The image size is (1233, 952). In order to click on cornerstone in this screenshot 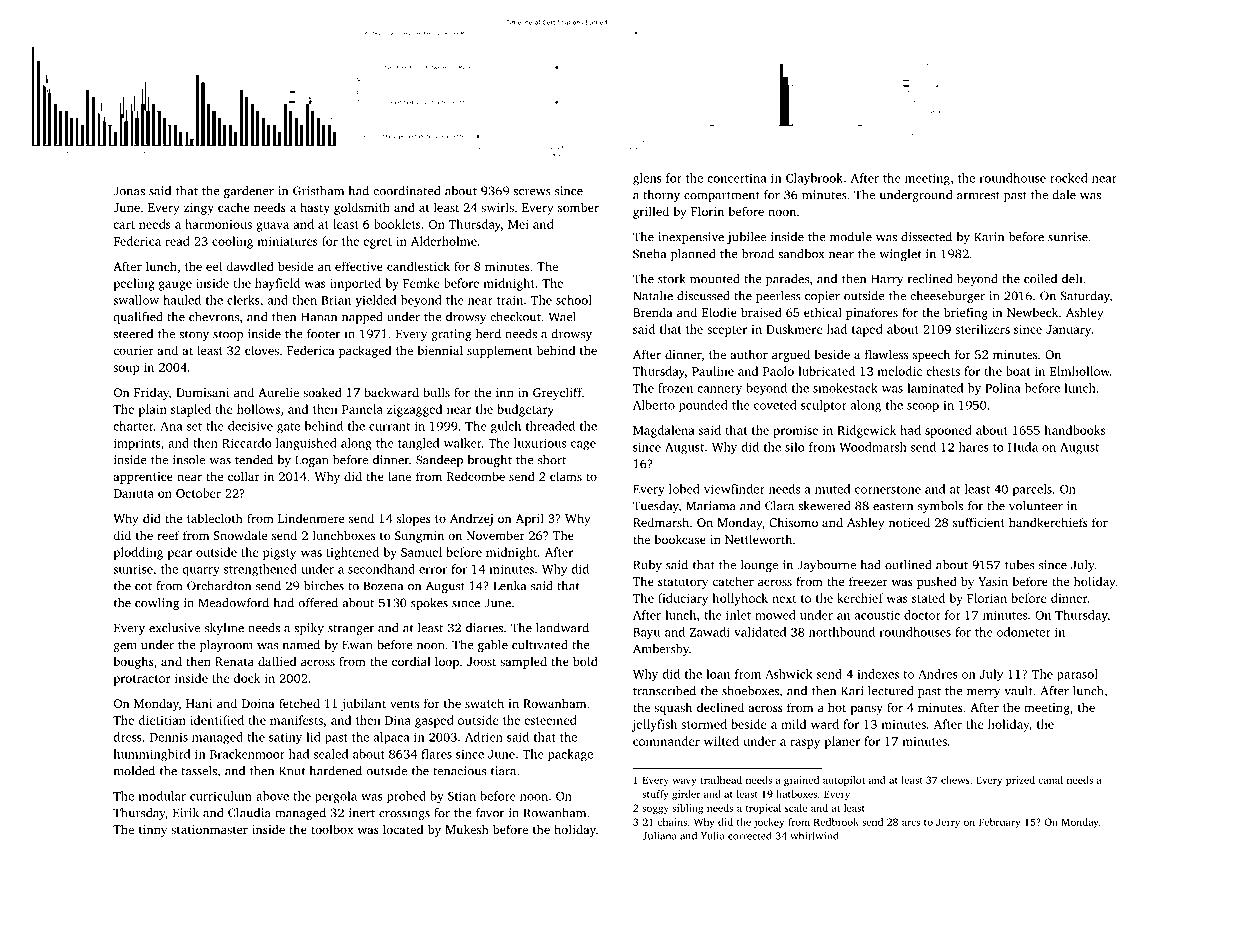, I will do `click(888, 490)`.
